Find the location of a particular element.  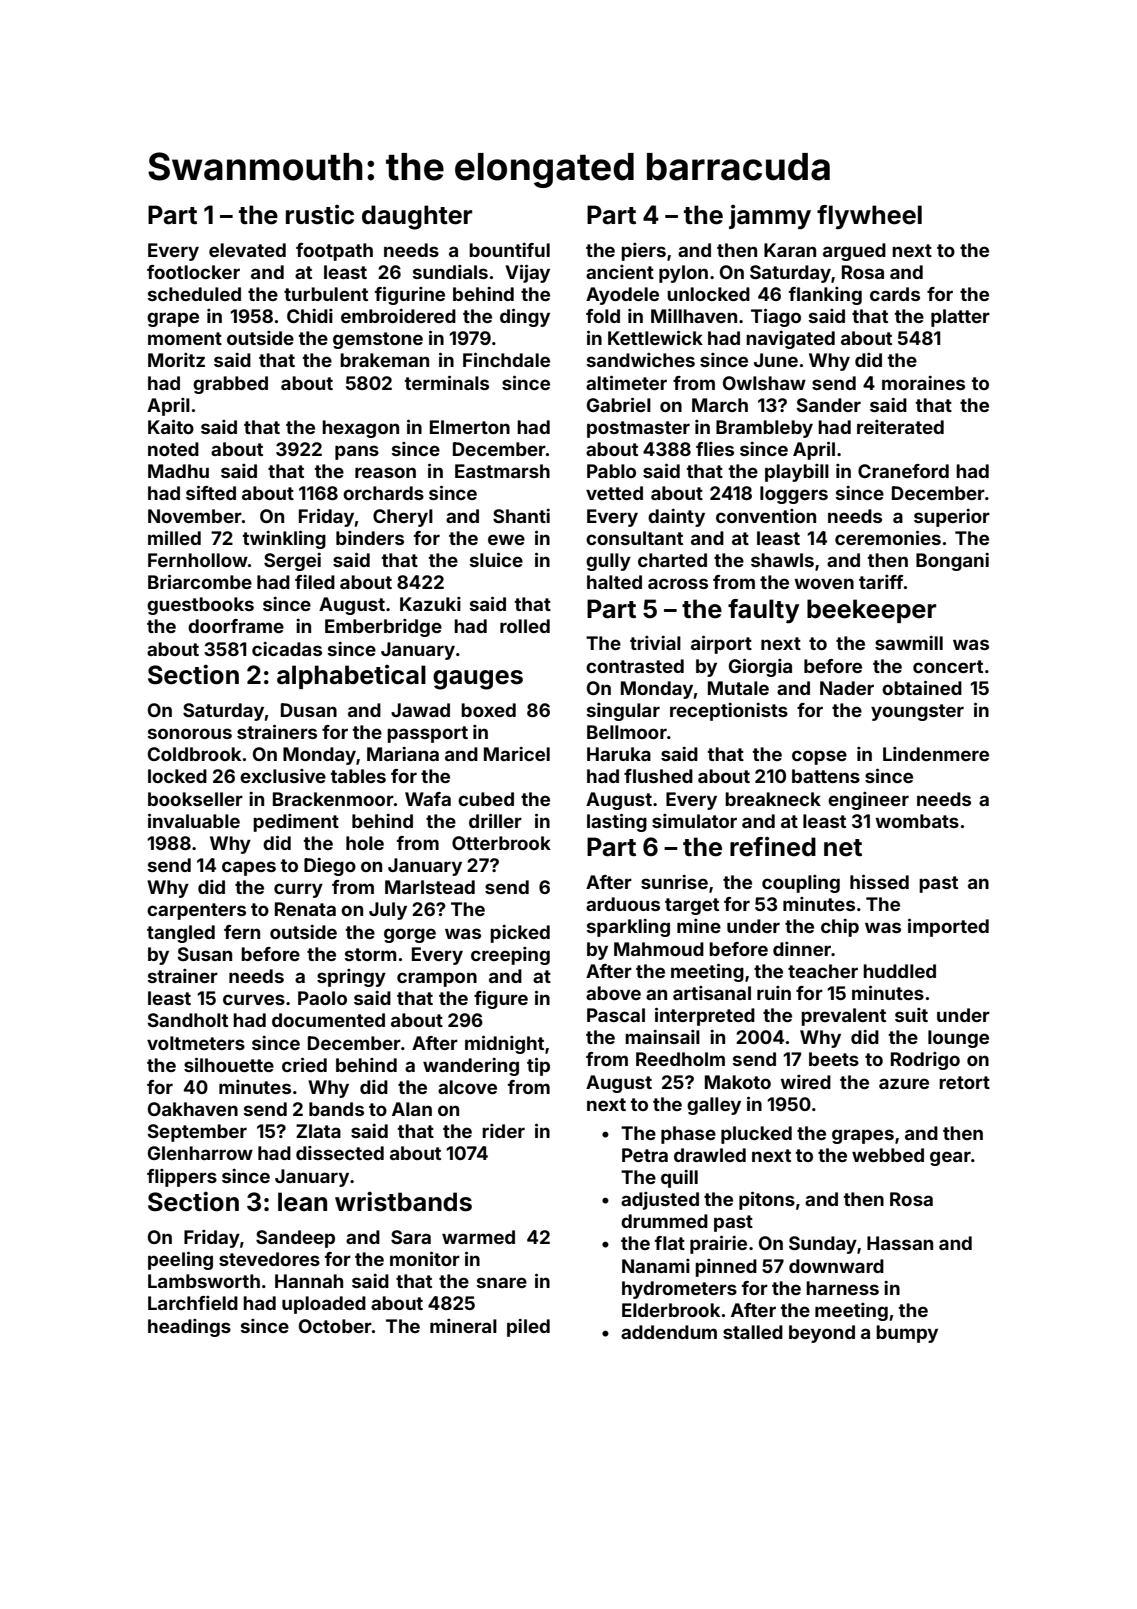

cried is located at coordinates (304, 1065).
